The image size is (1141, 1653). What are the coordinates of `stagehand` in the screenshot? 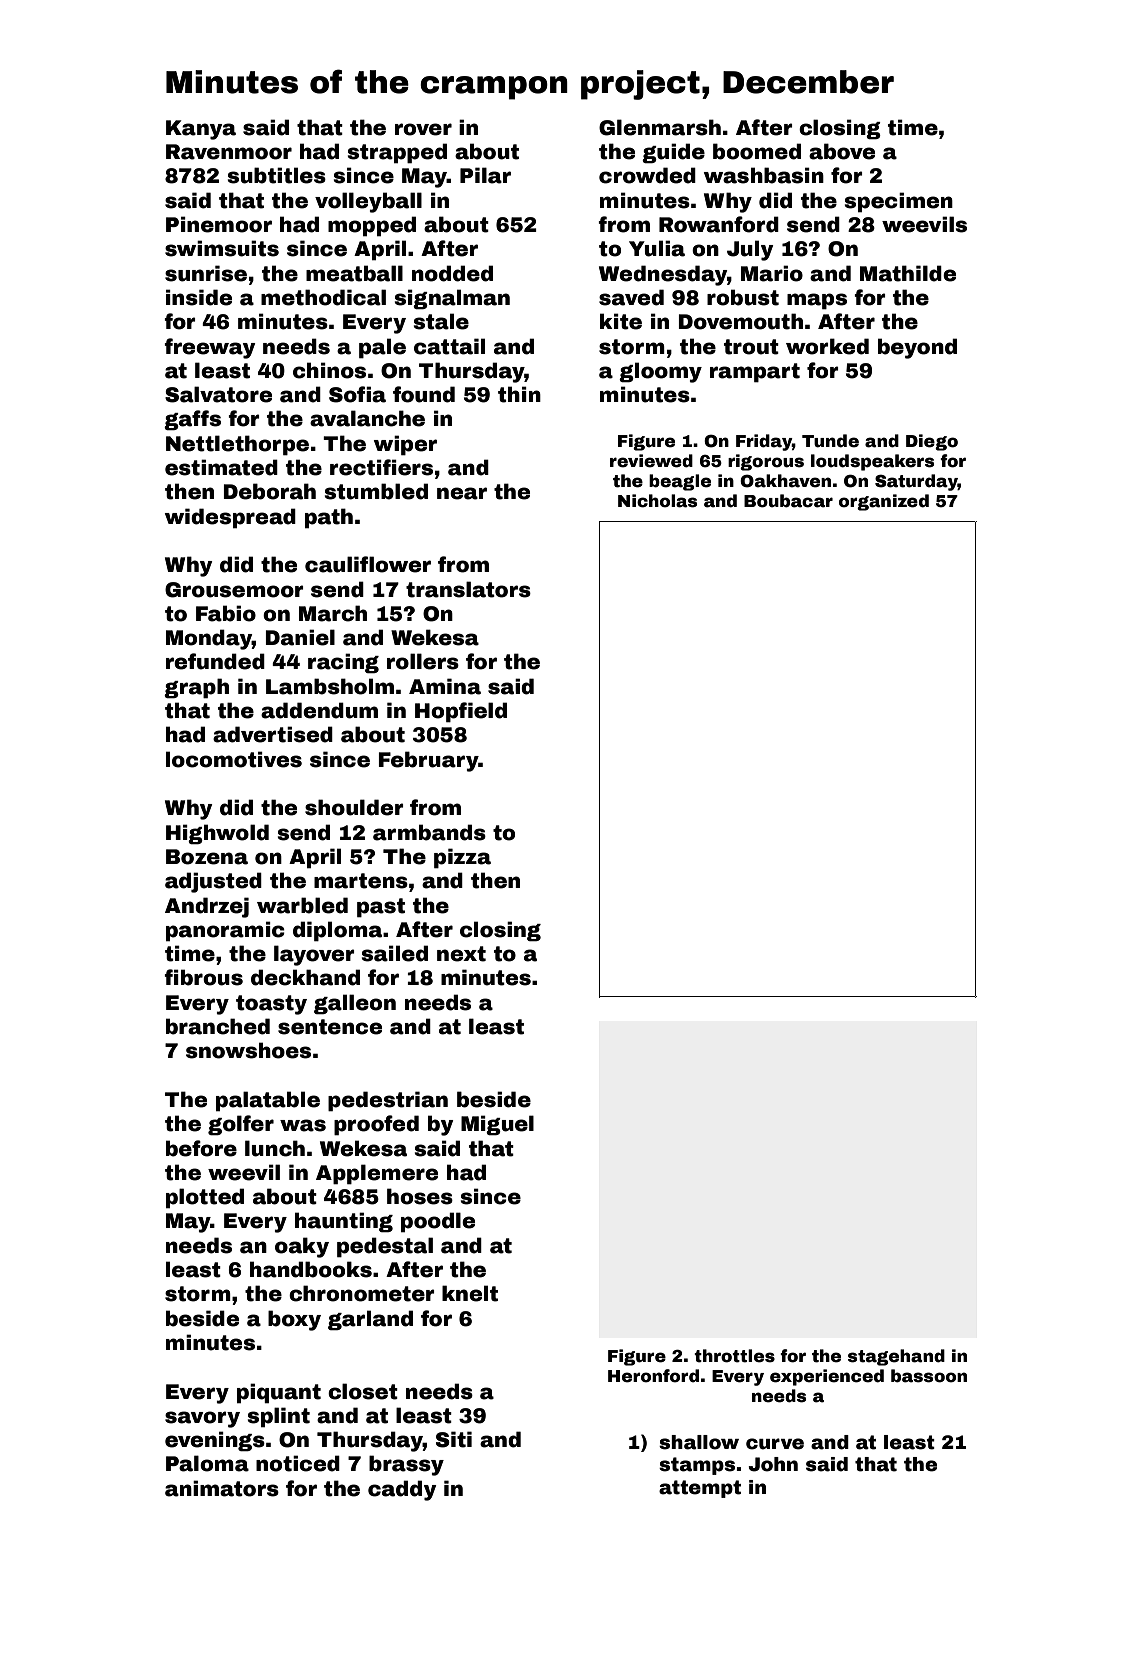 It's located at (896, 1357).
